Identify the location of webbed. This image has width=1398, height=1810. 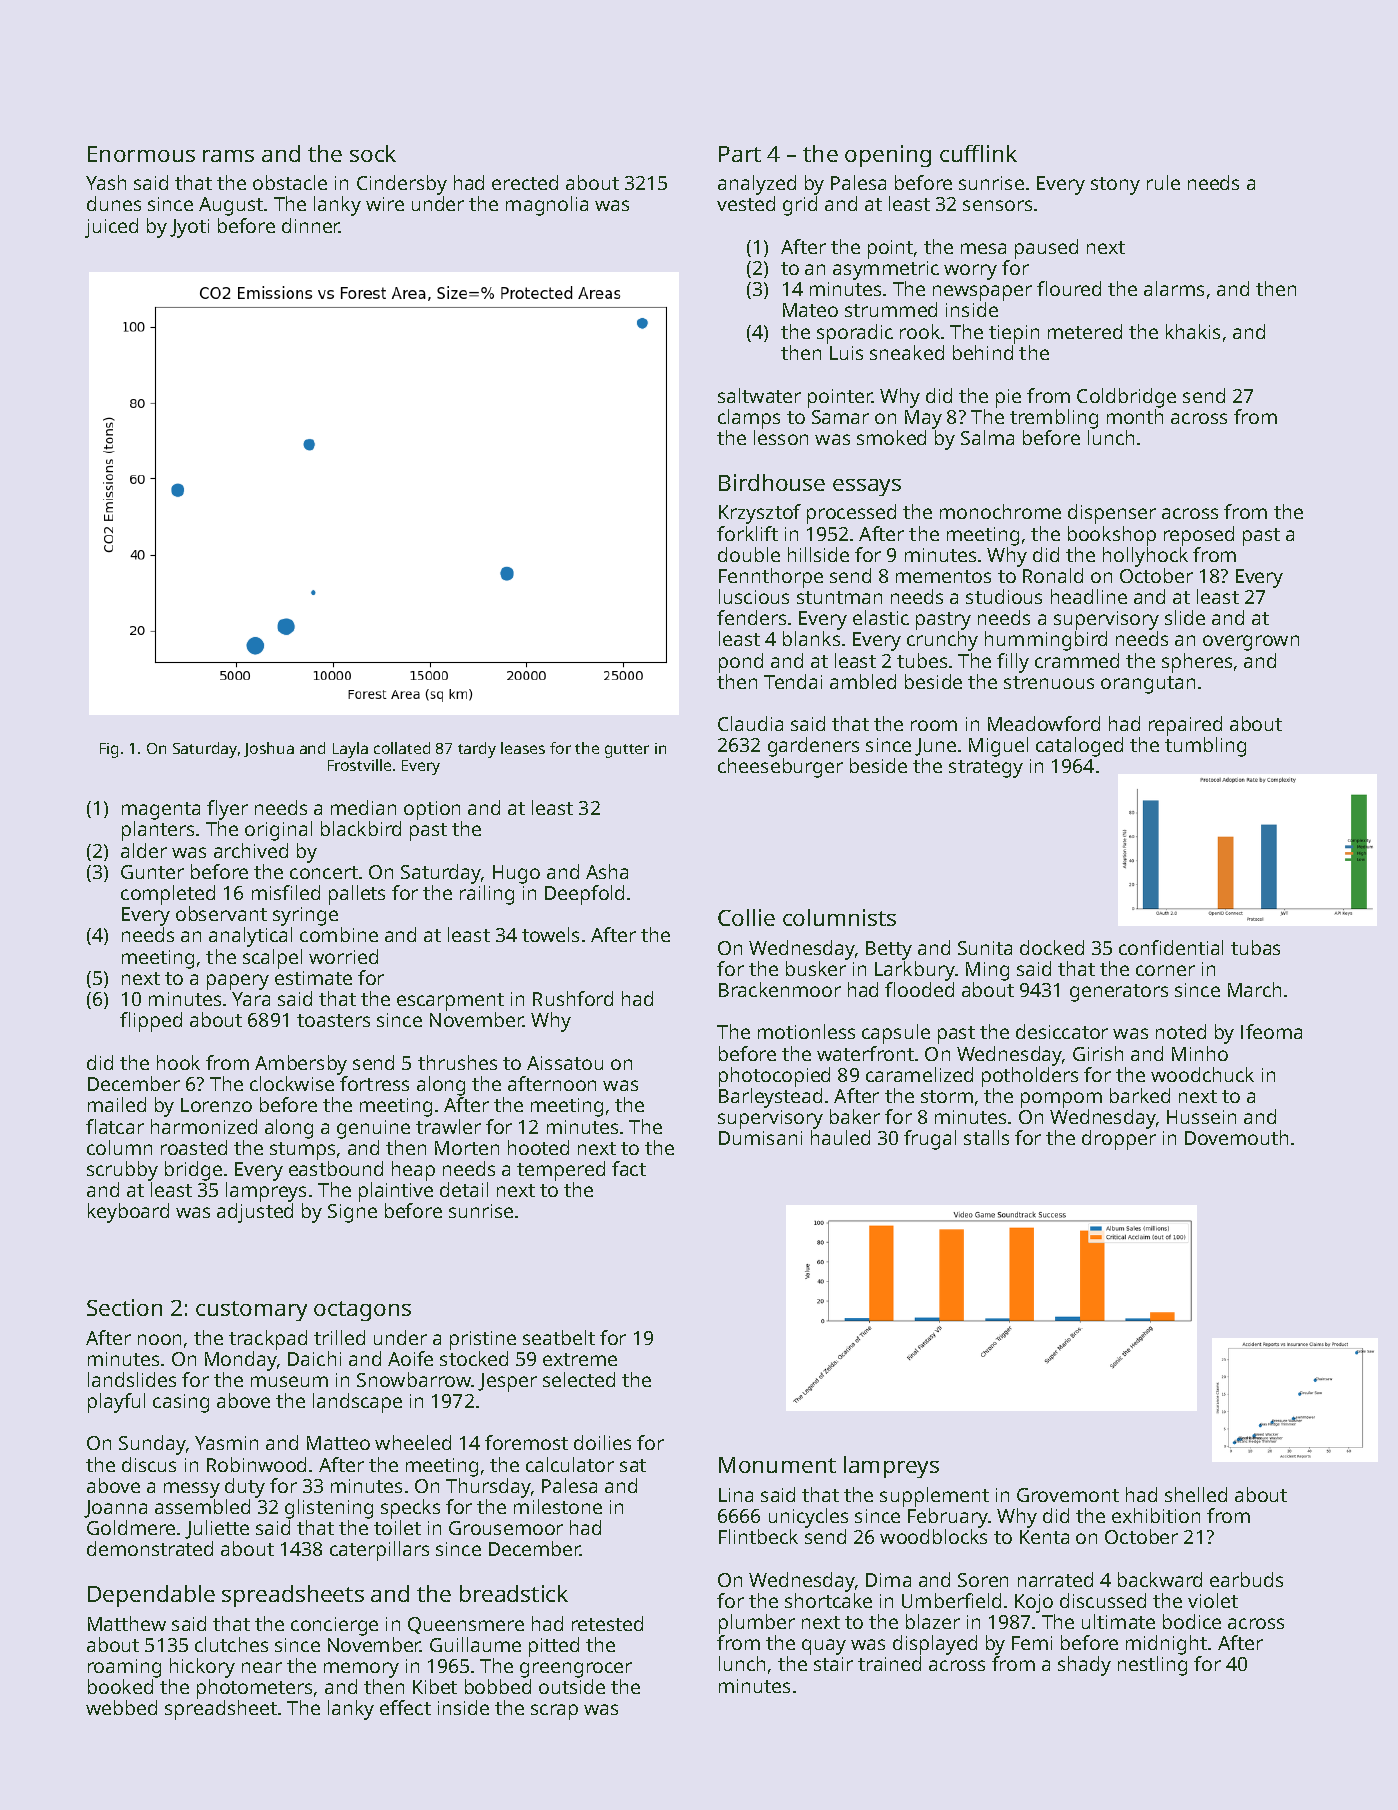
(121, 1707).
